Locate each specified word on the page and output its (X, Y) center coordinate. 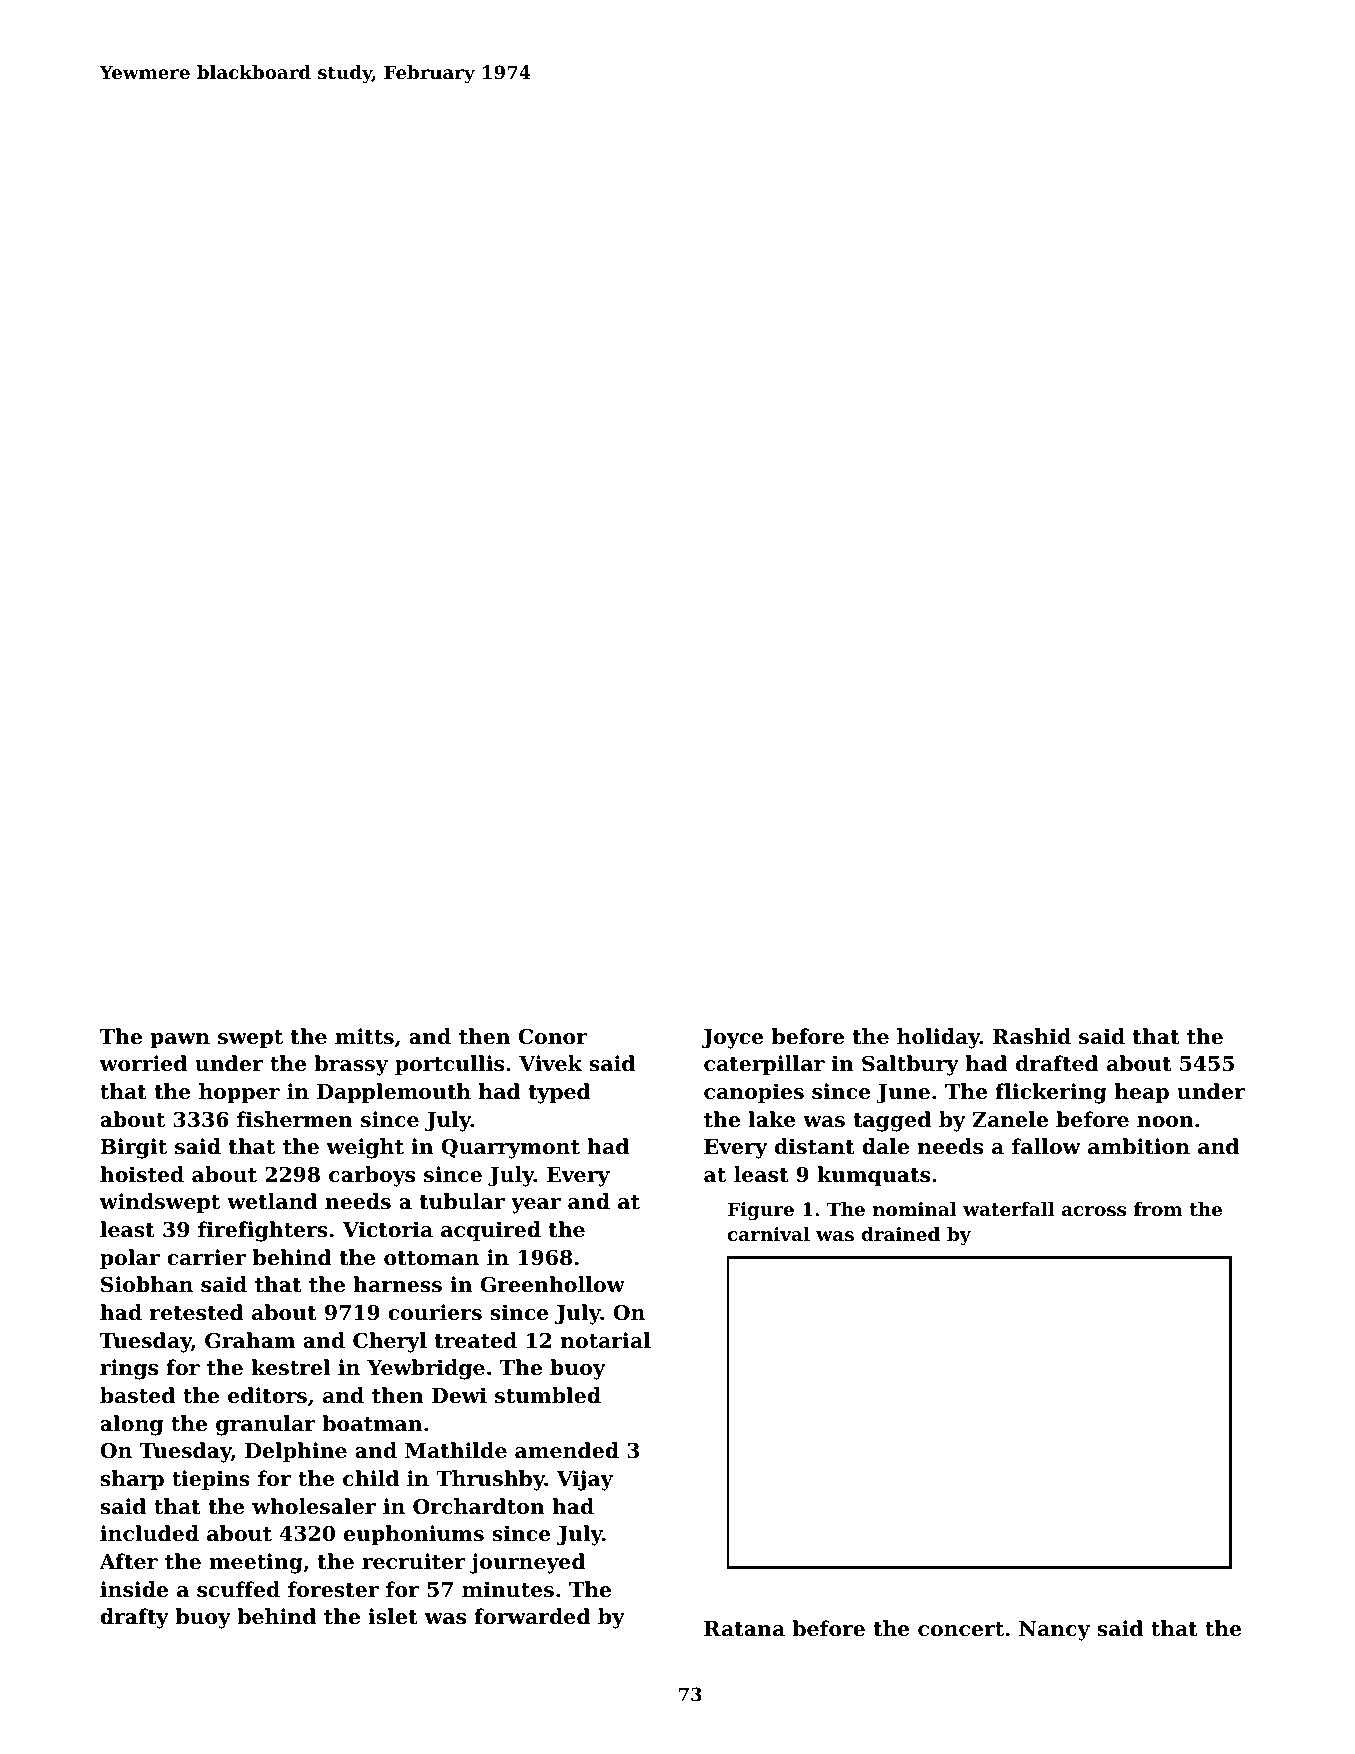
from (1158, 1209)
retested (197, 1312)
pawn (180, 1041)
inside (134, 1589)
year (536, 1206)
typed (559, 1093)
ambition (1139, 1146)
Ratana (744, 1629)
